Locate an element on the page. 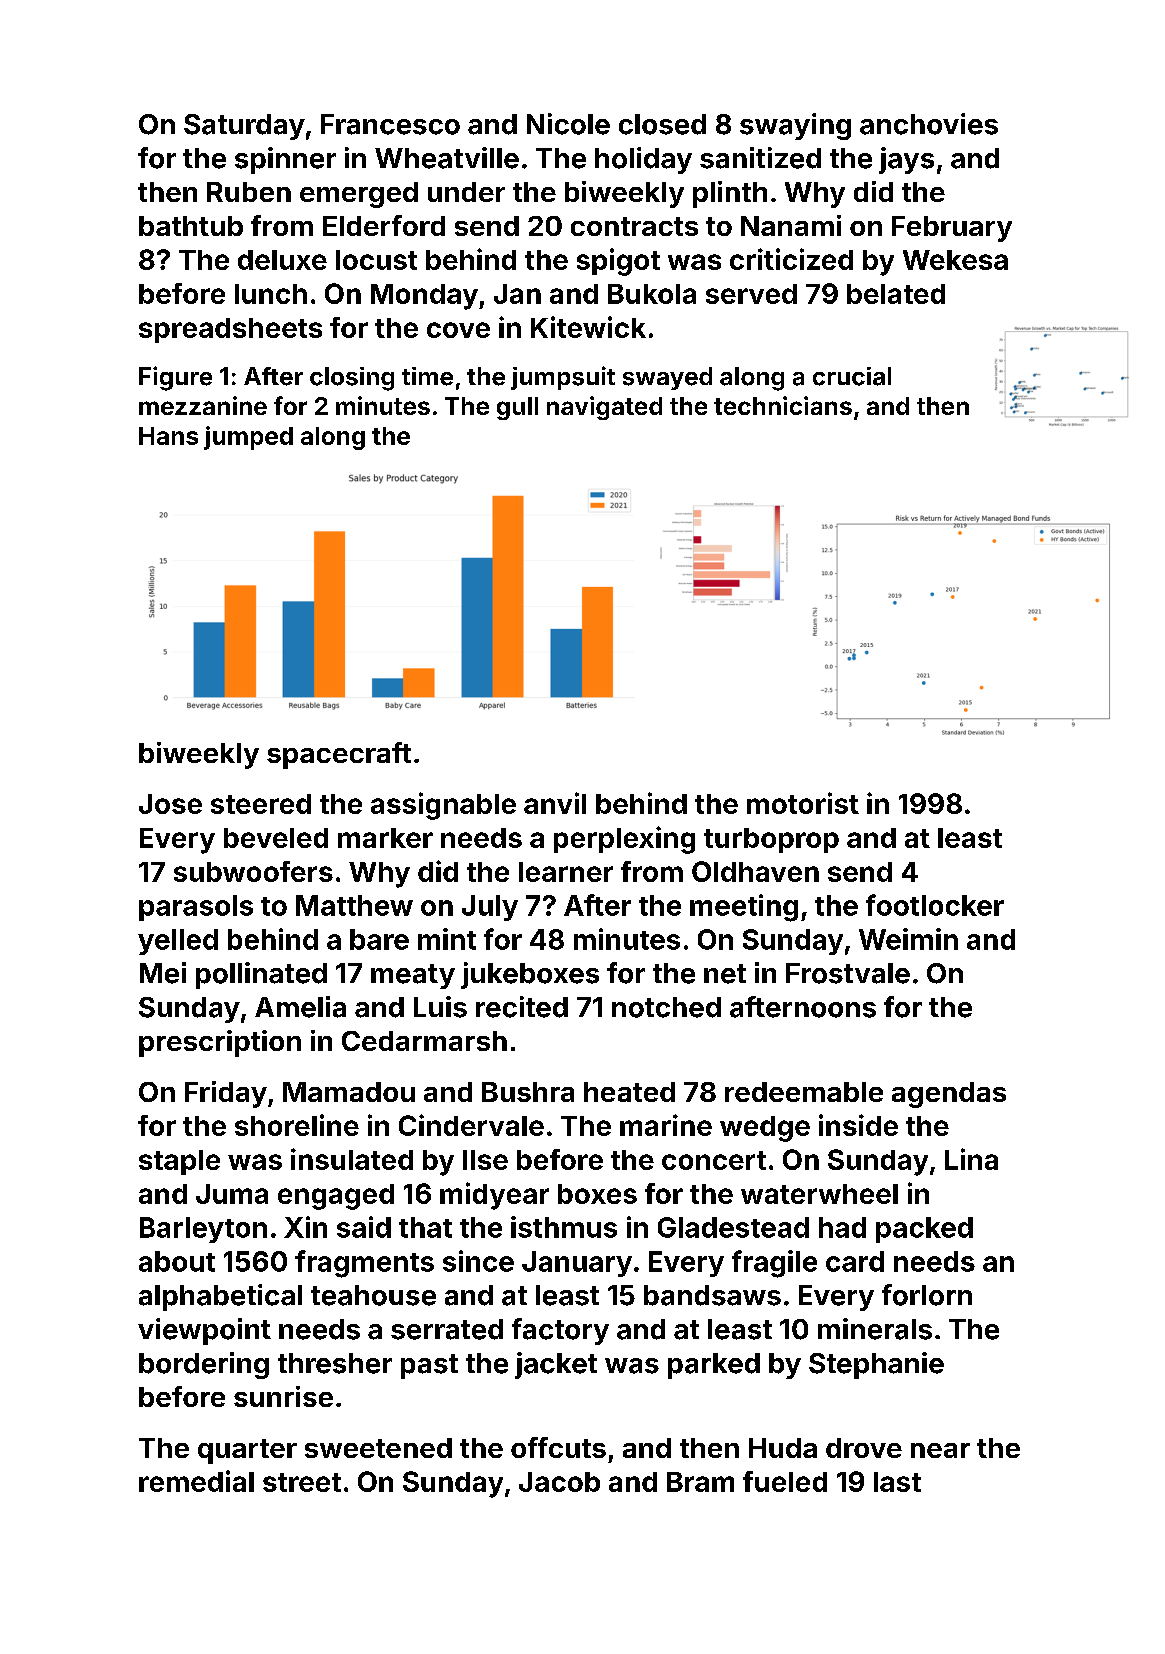 The width and height of the document is (1165, 1654). packed is located at coordinates (924, 1230).
